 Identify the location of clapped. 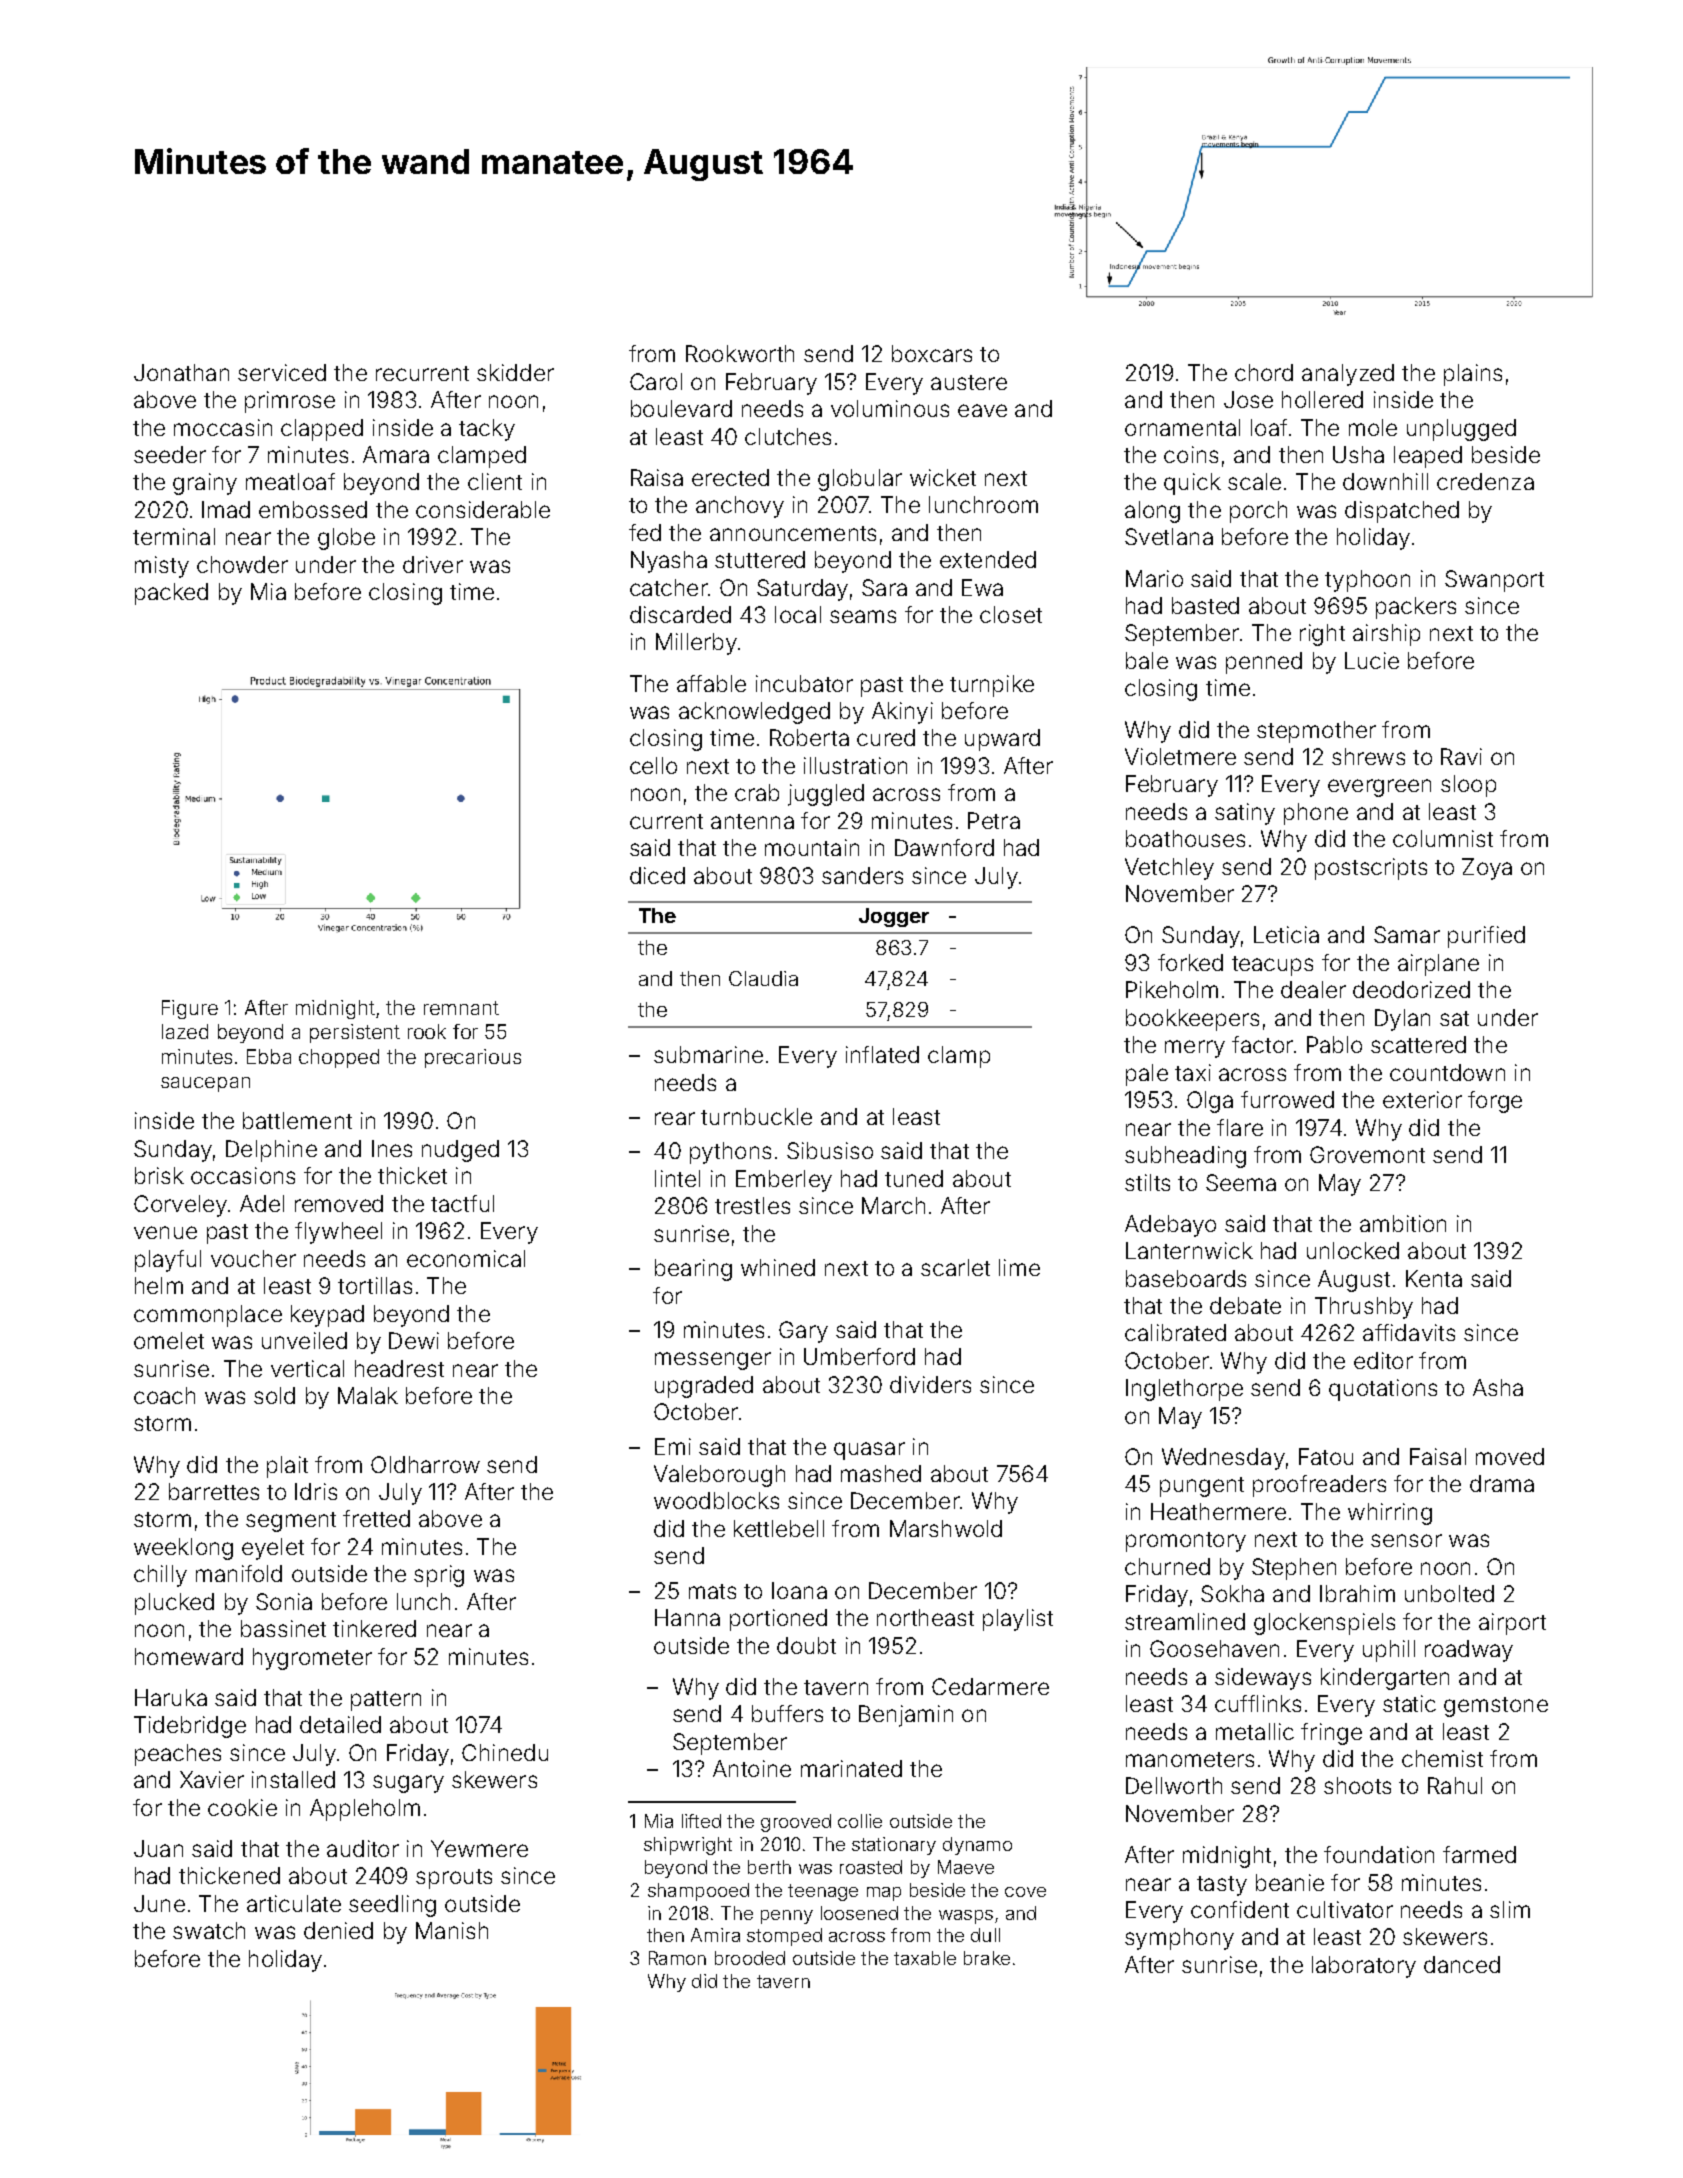
(322, 430).
